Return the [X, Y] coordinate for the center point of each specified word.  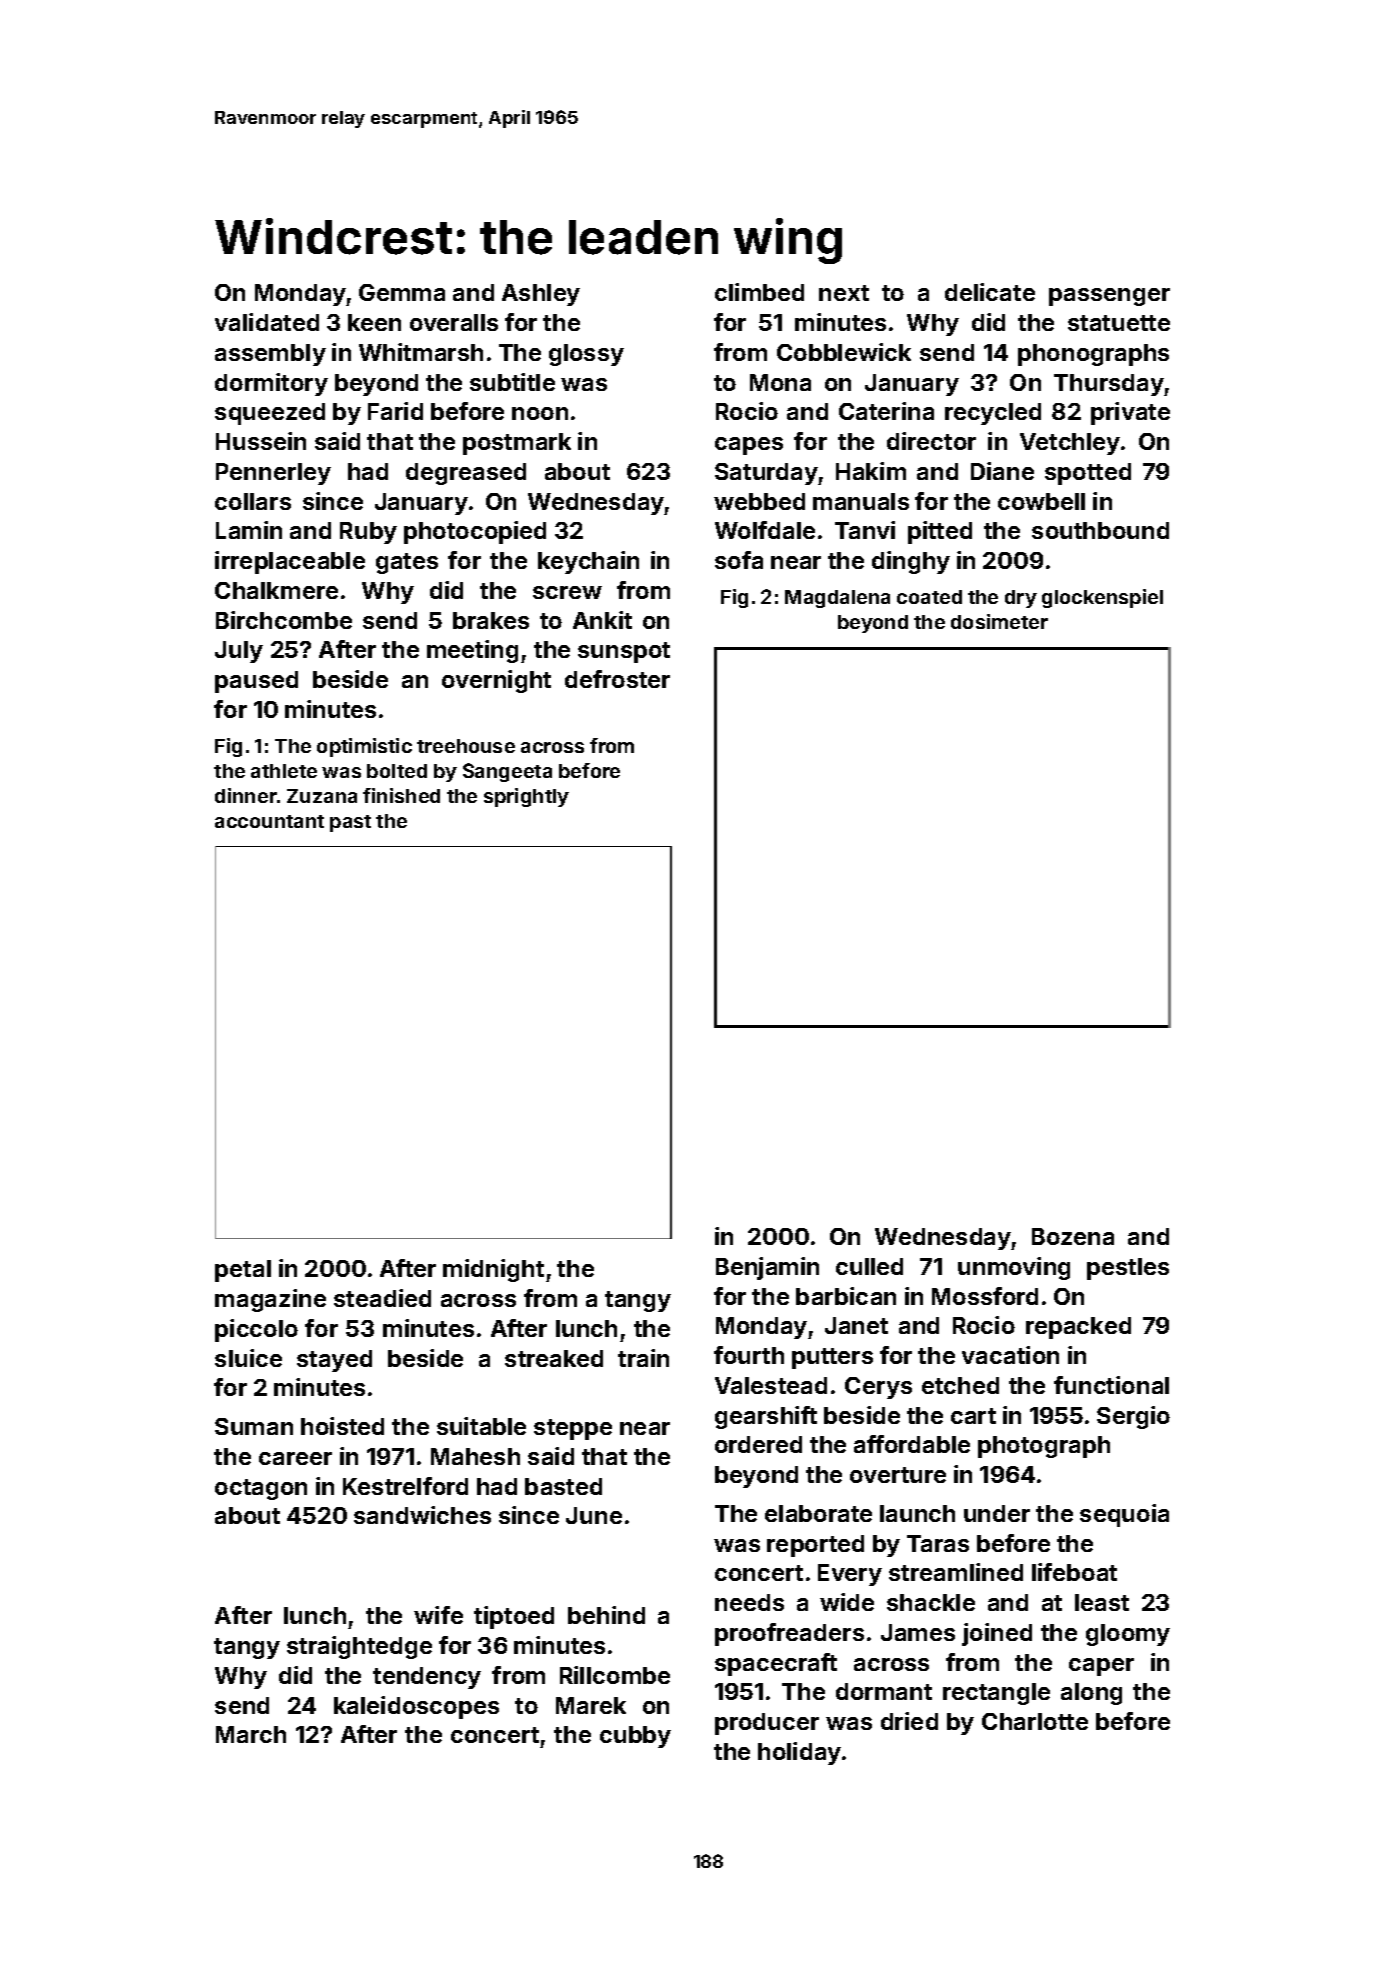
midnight [493, 1270]
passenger [1109, 297]
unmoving [1014, 1268]
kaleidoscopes [416, 1707]
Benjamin [767, 1268]
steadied [382, 1298]
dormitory [271, 384]
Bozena [1073, 1236]
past [350, 823]
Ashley [541, 295]
